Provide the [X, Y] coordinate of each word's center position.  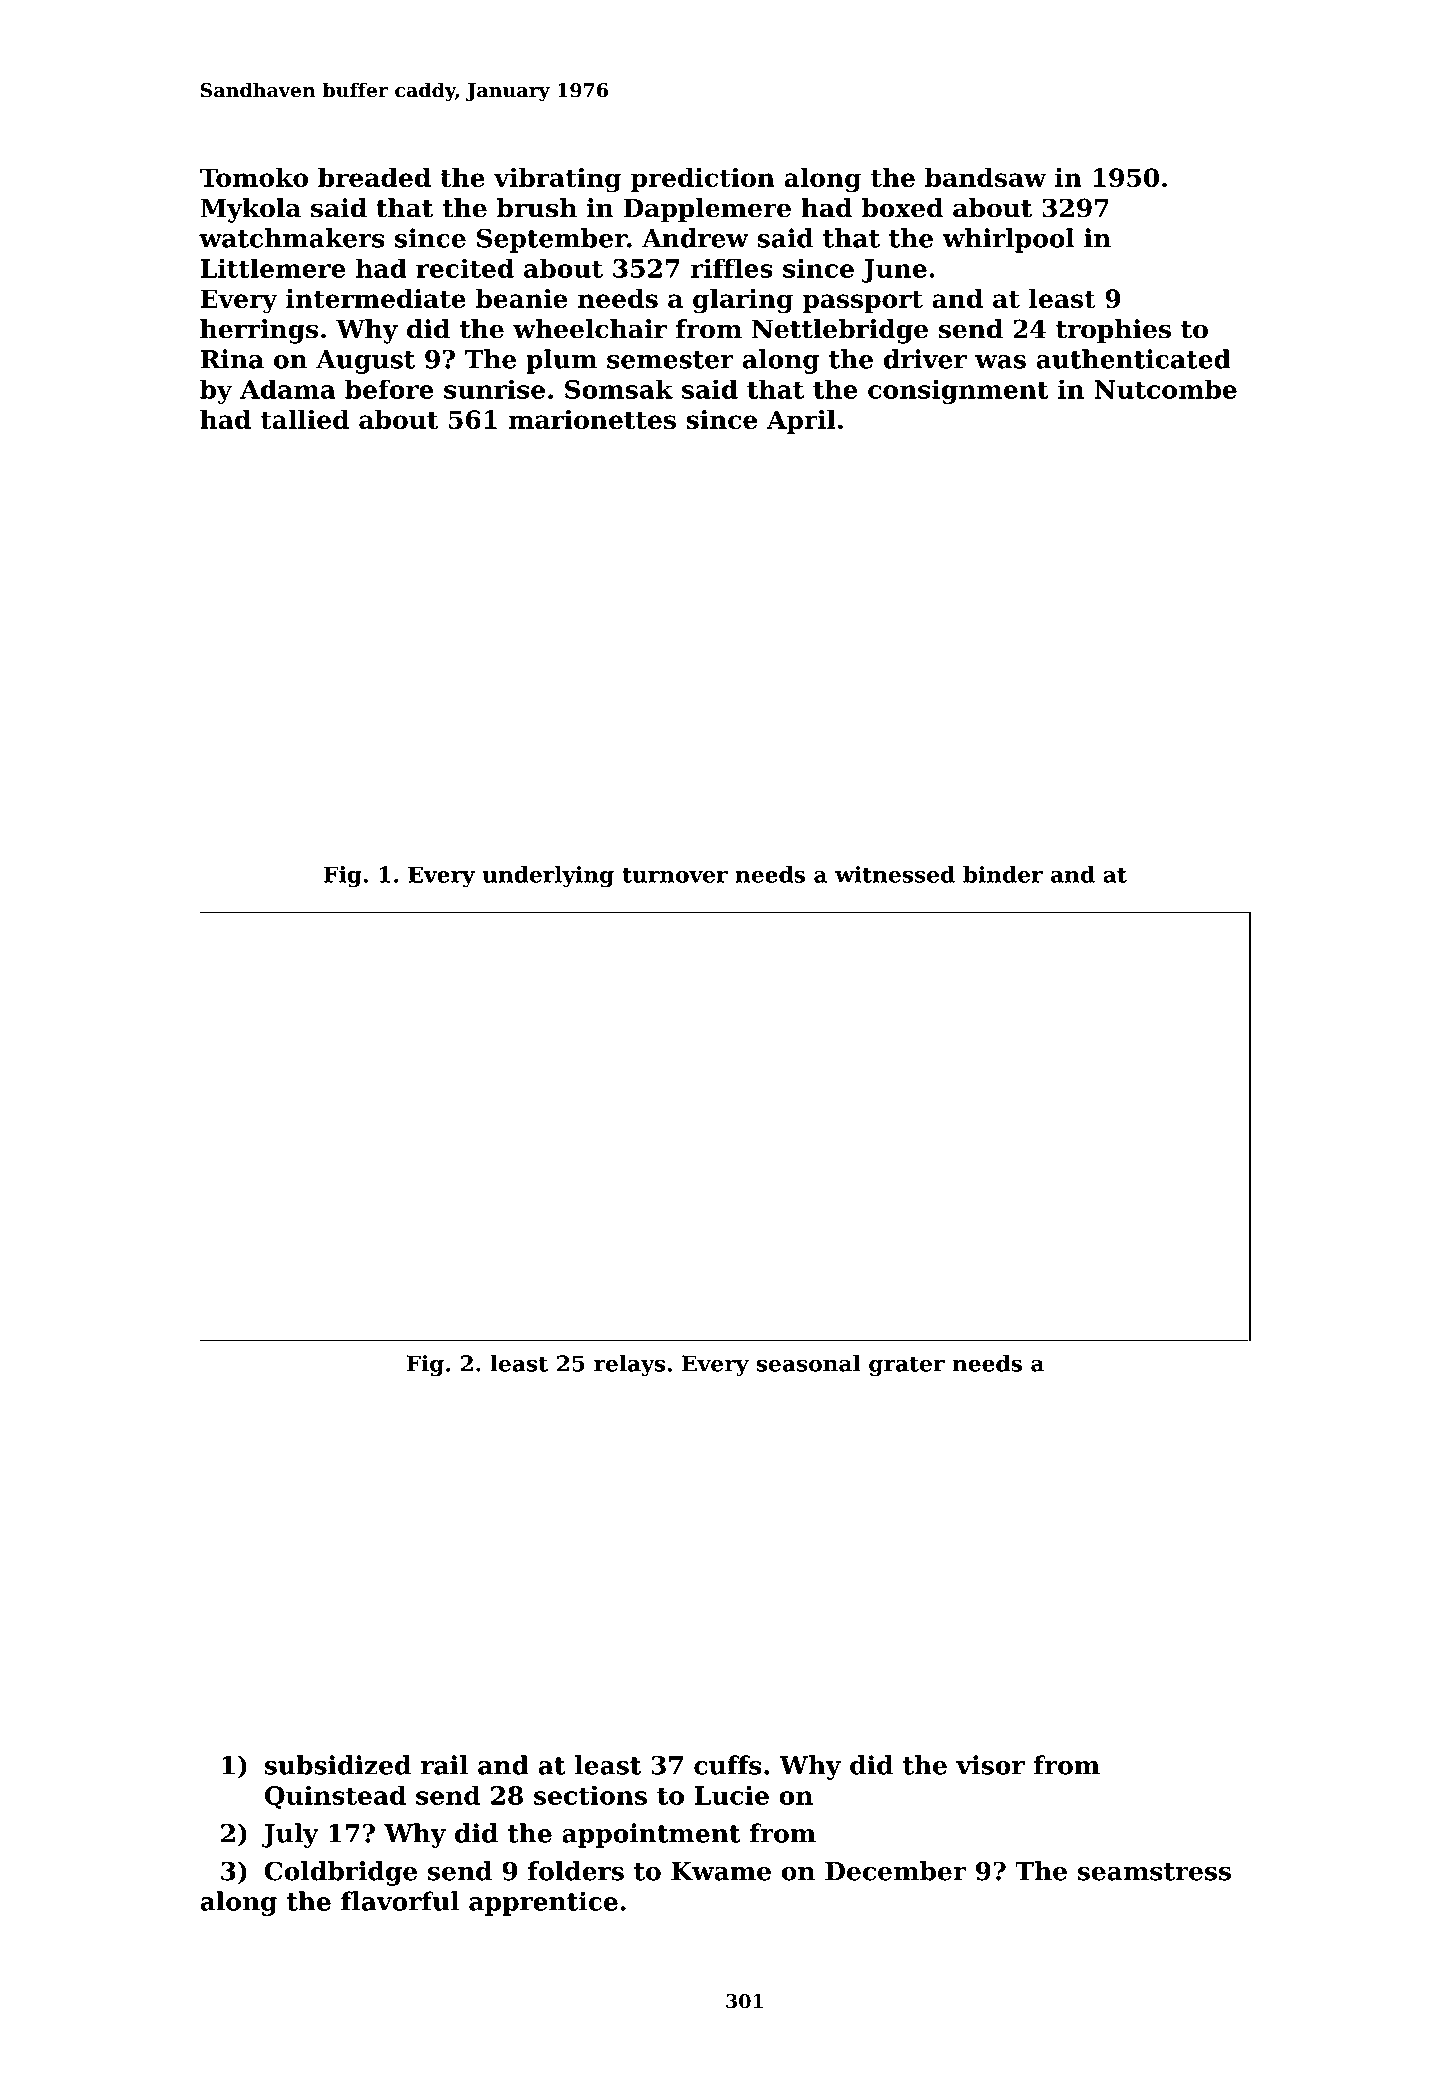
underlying [548, 877]
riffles [731, 268]
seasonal [808, 1363]
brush [537, 208]
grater [907, 1366]
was [1000, 362]
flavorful [400, 1901]
